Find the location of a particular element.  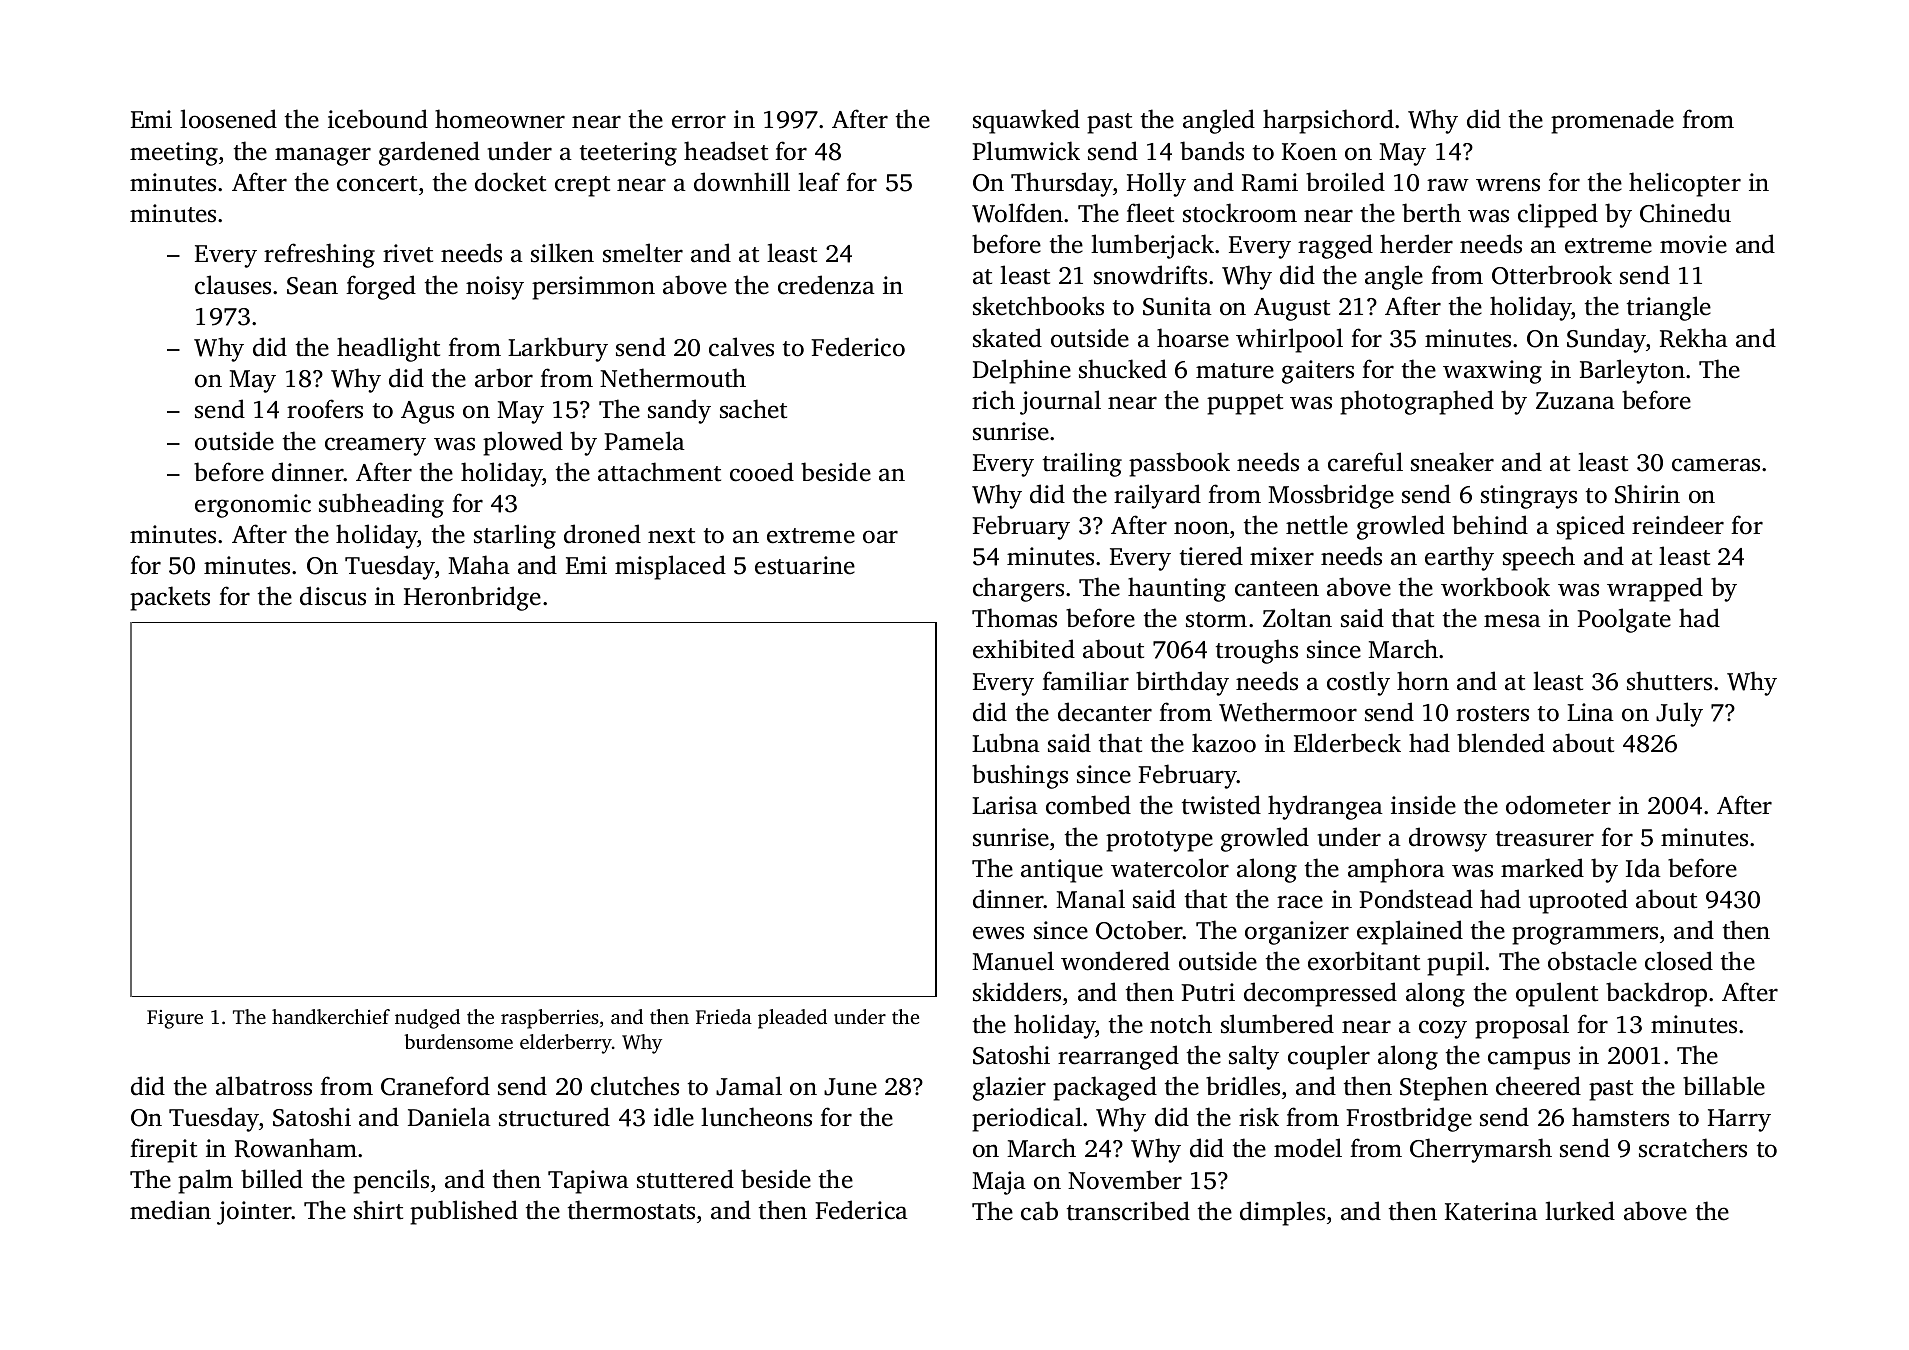

Otterbrook is located at coordinates (1552, 275).
